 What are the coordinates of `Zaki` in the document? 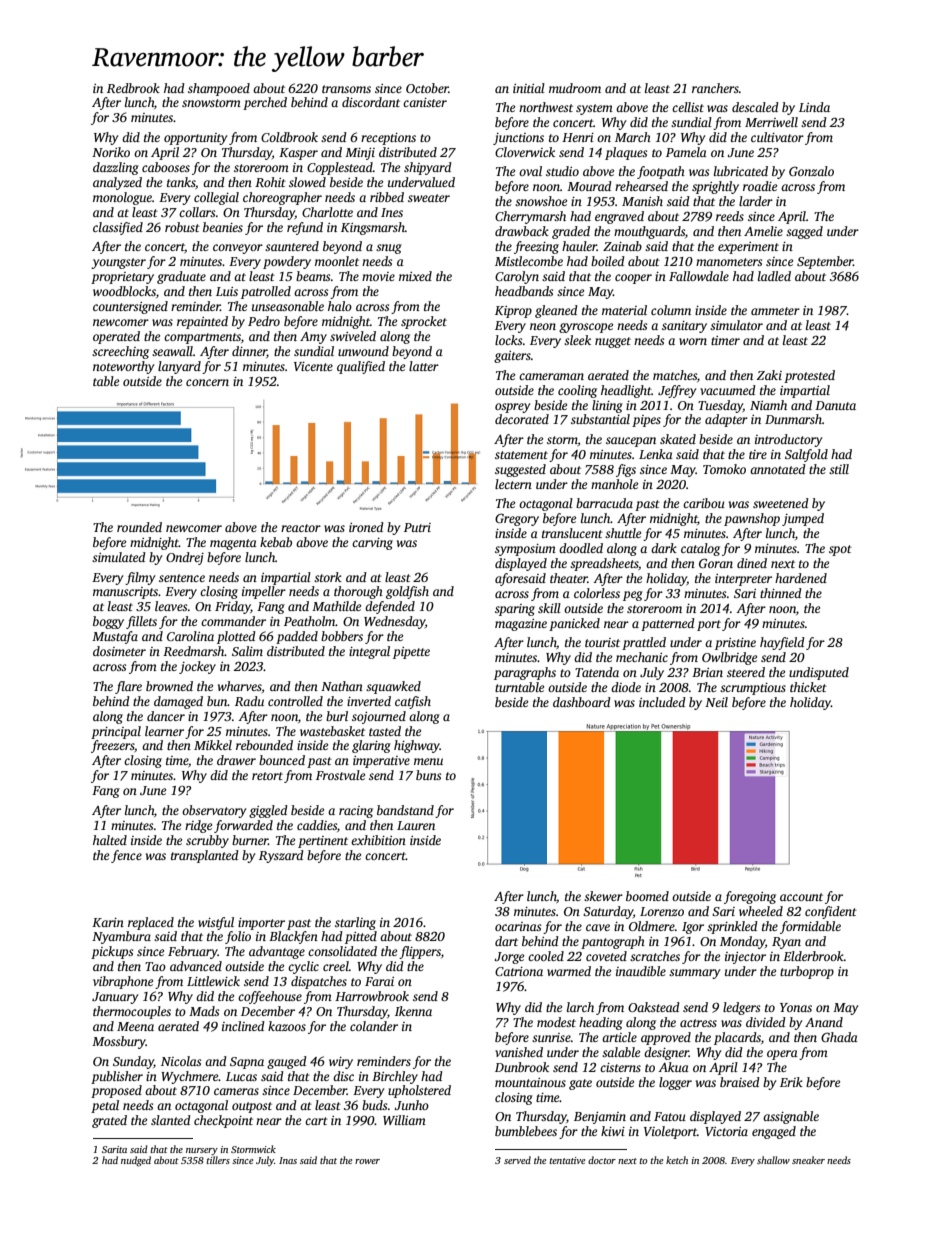 It's located at (769, 375).
